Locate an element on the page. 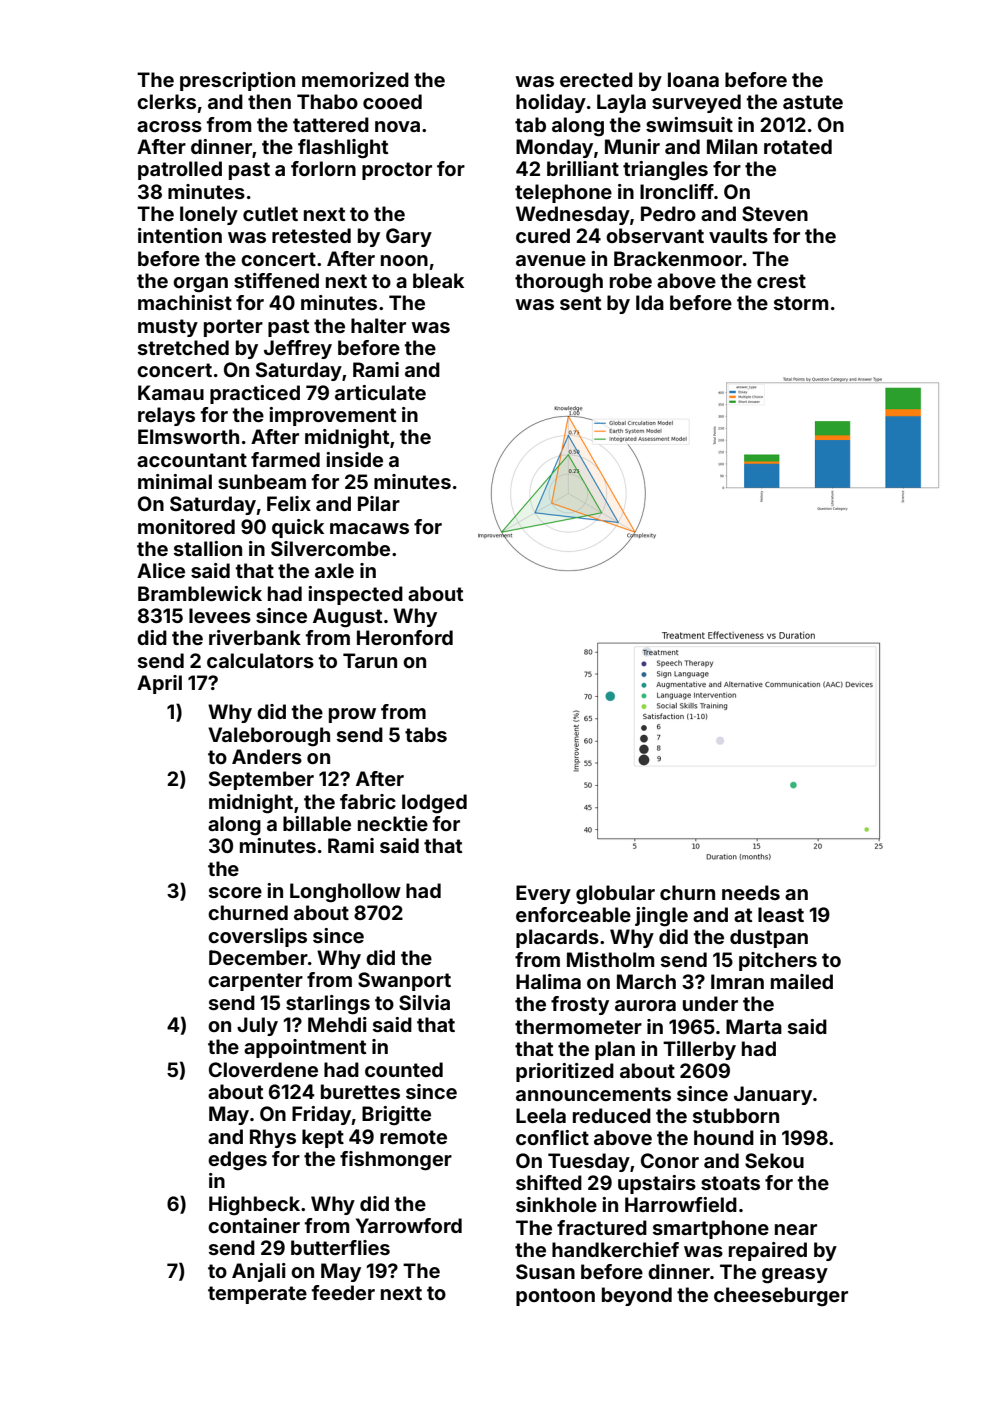 This image has height=1401, width=986. starlings is located at coordinates (328, 1005).
